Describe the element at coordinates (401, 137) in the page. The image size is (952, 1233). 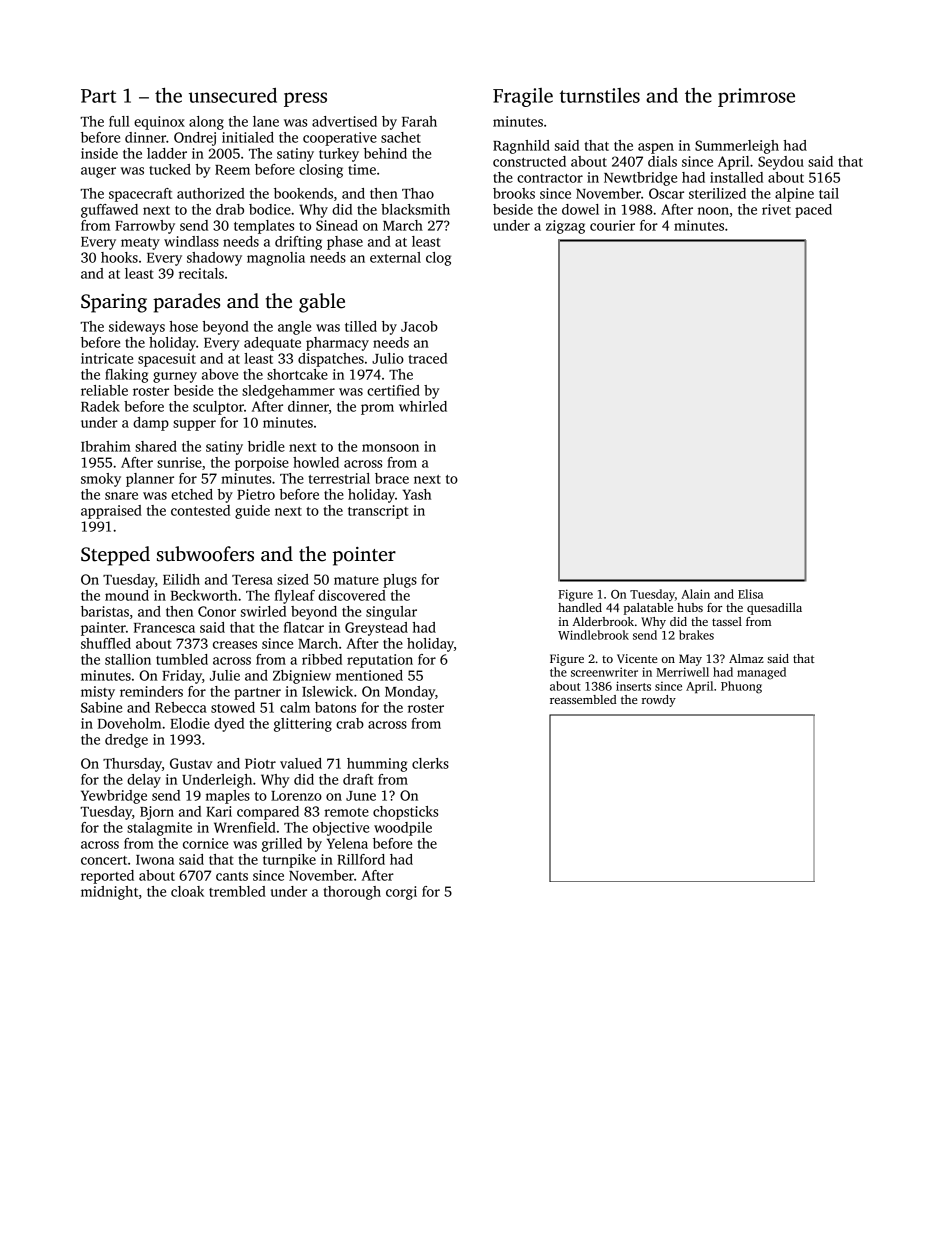
I see `sachet` at that location.
